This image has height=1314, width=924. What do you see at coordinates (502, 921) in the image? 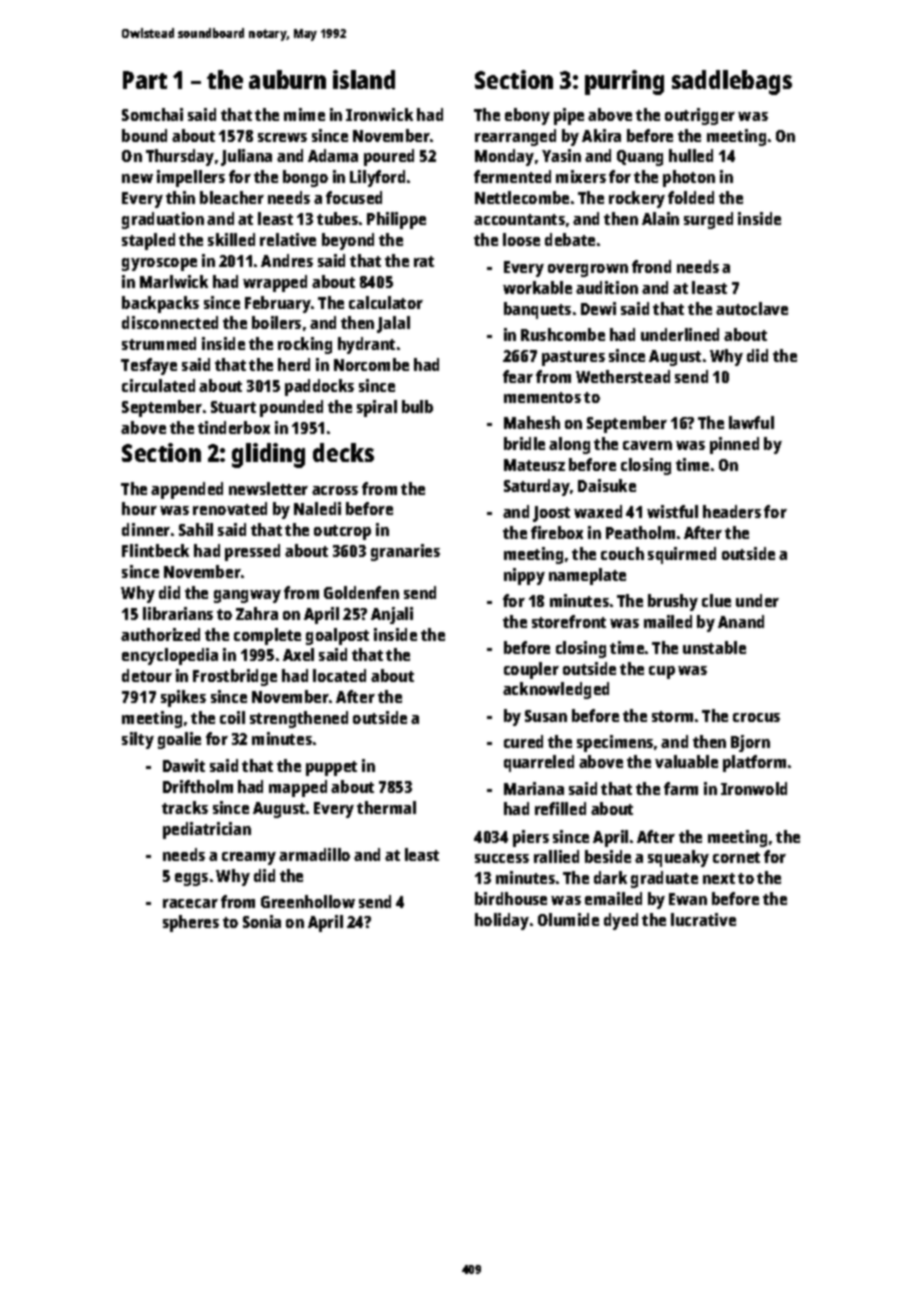
I see `holiday` at bounding box center [502, 921].
